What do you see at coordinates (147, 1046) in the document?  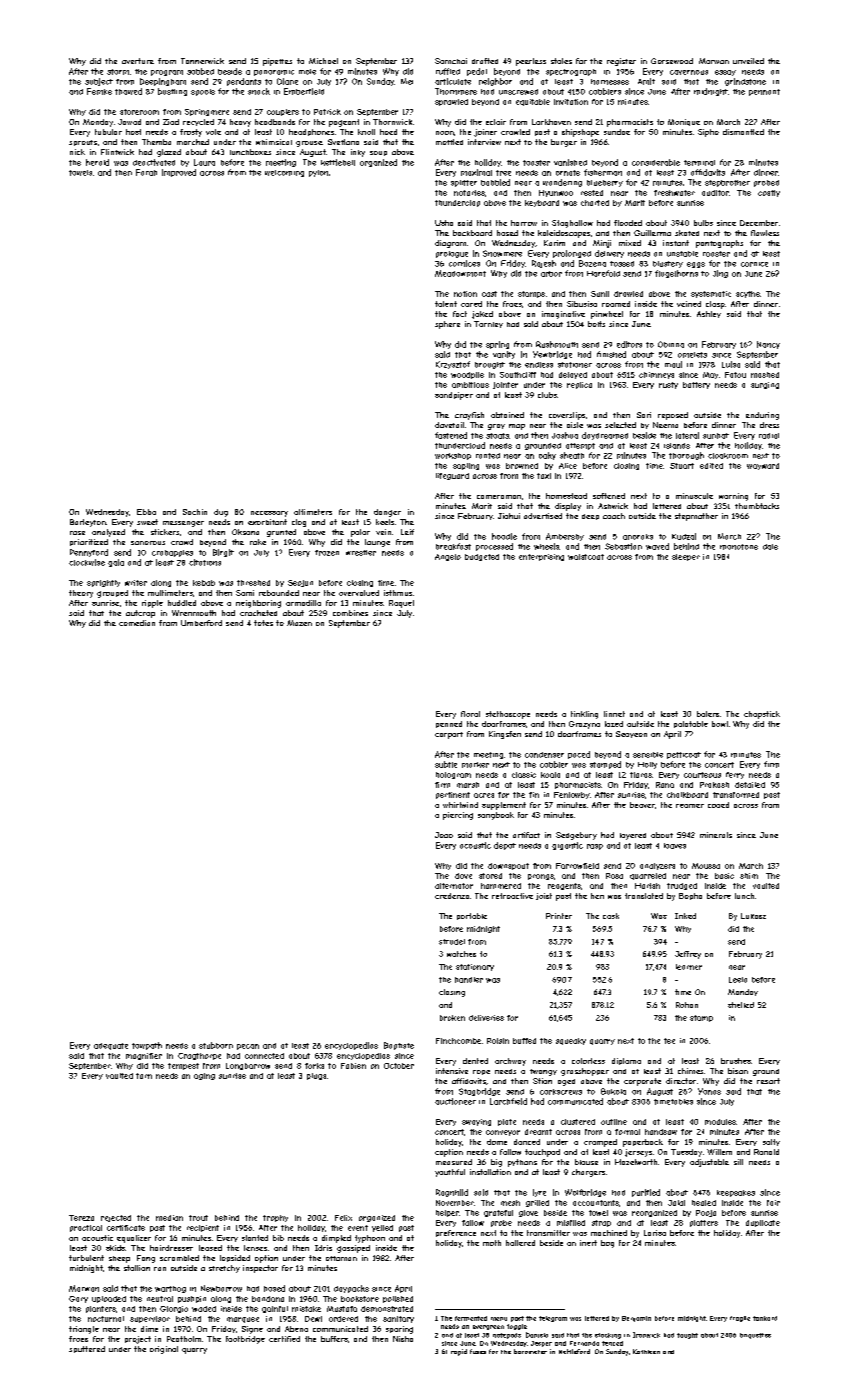 I see `towpath` at bounding box center [147, 1046].
